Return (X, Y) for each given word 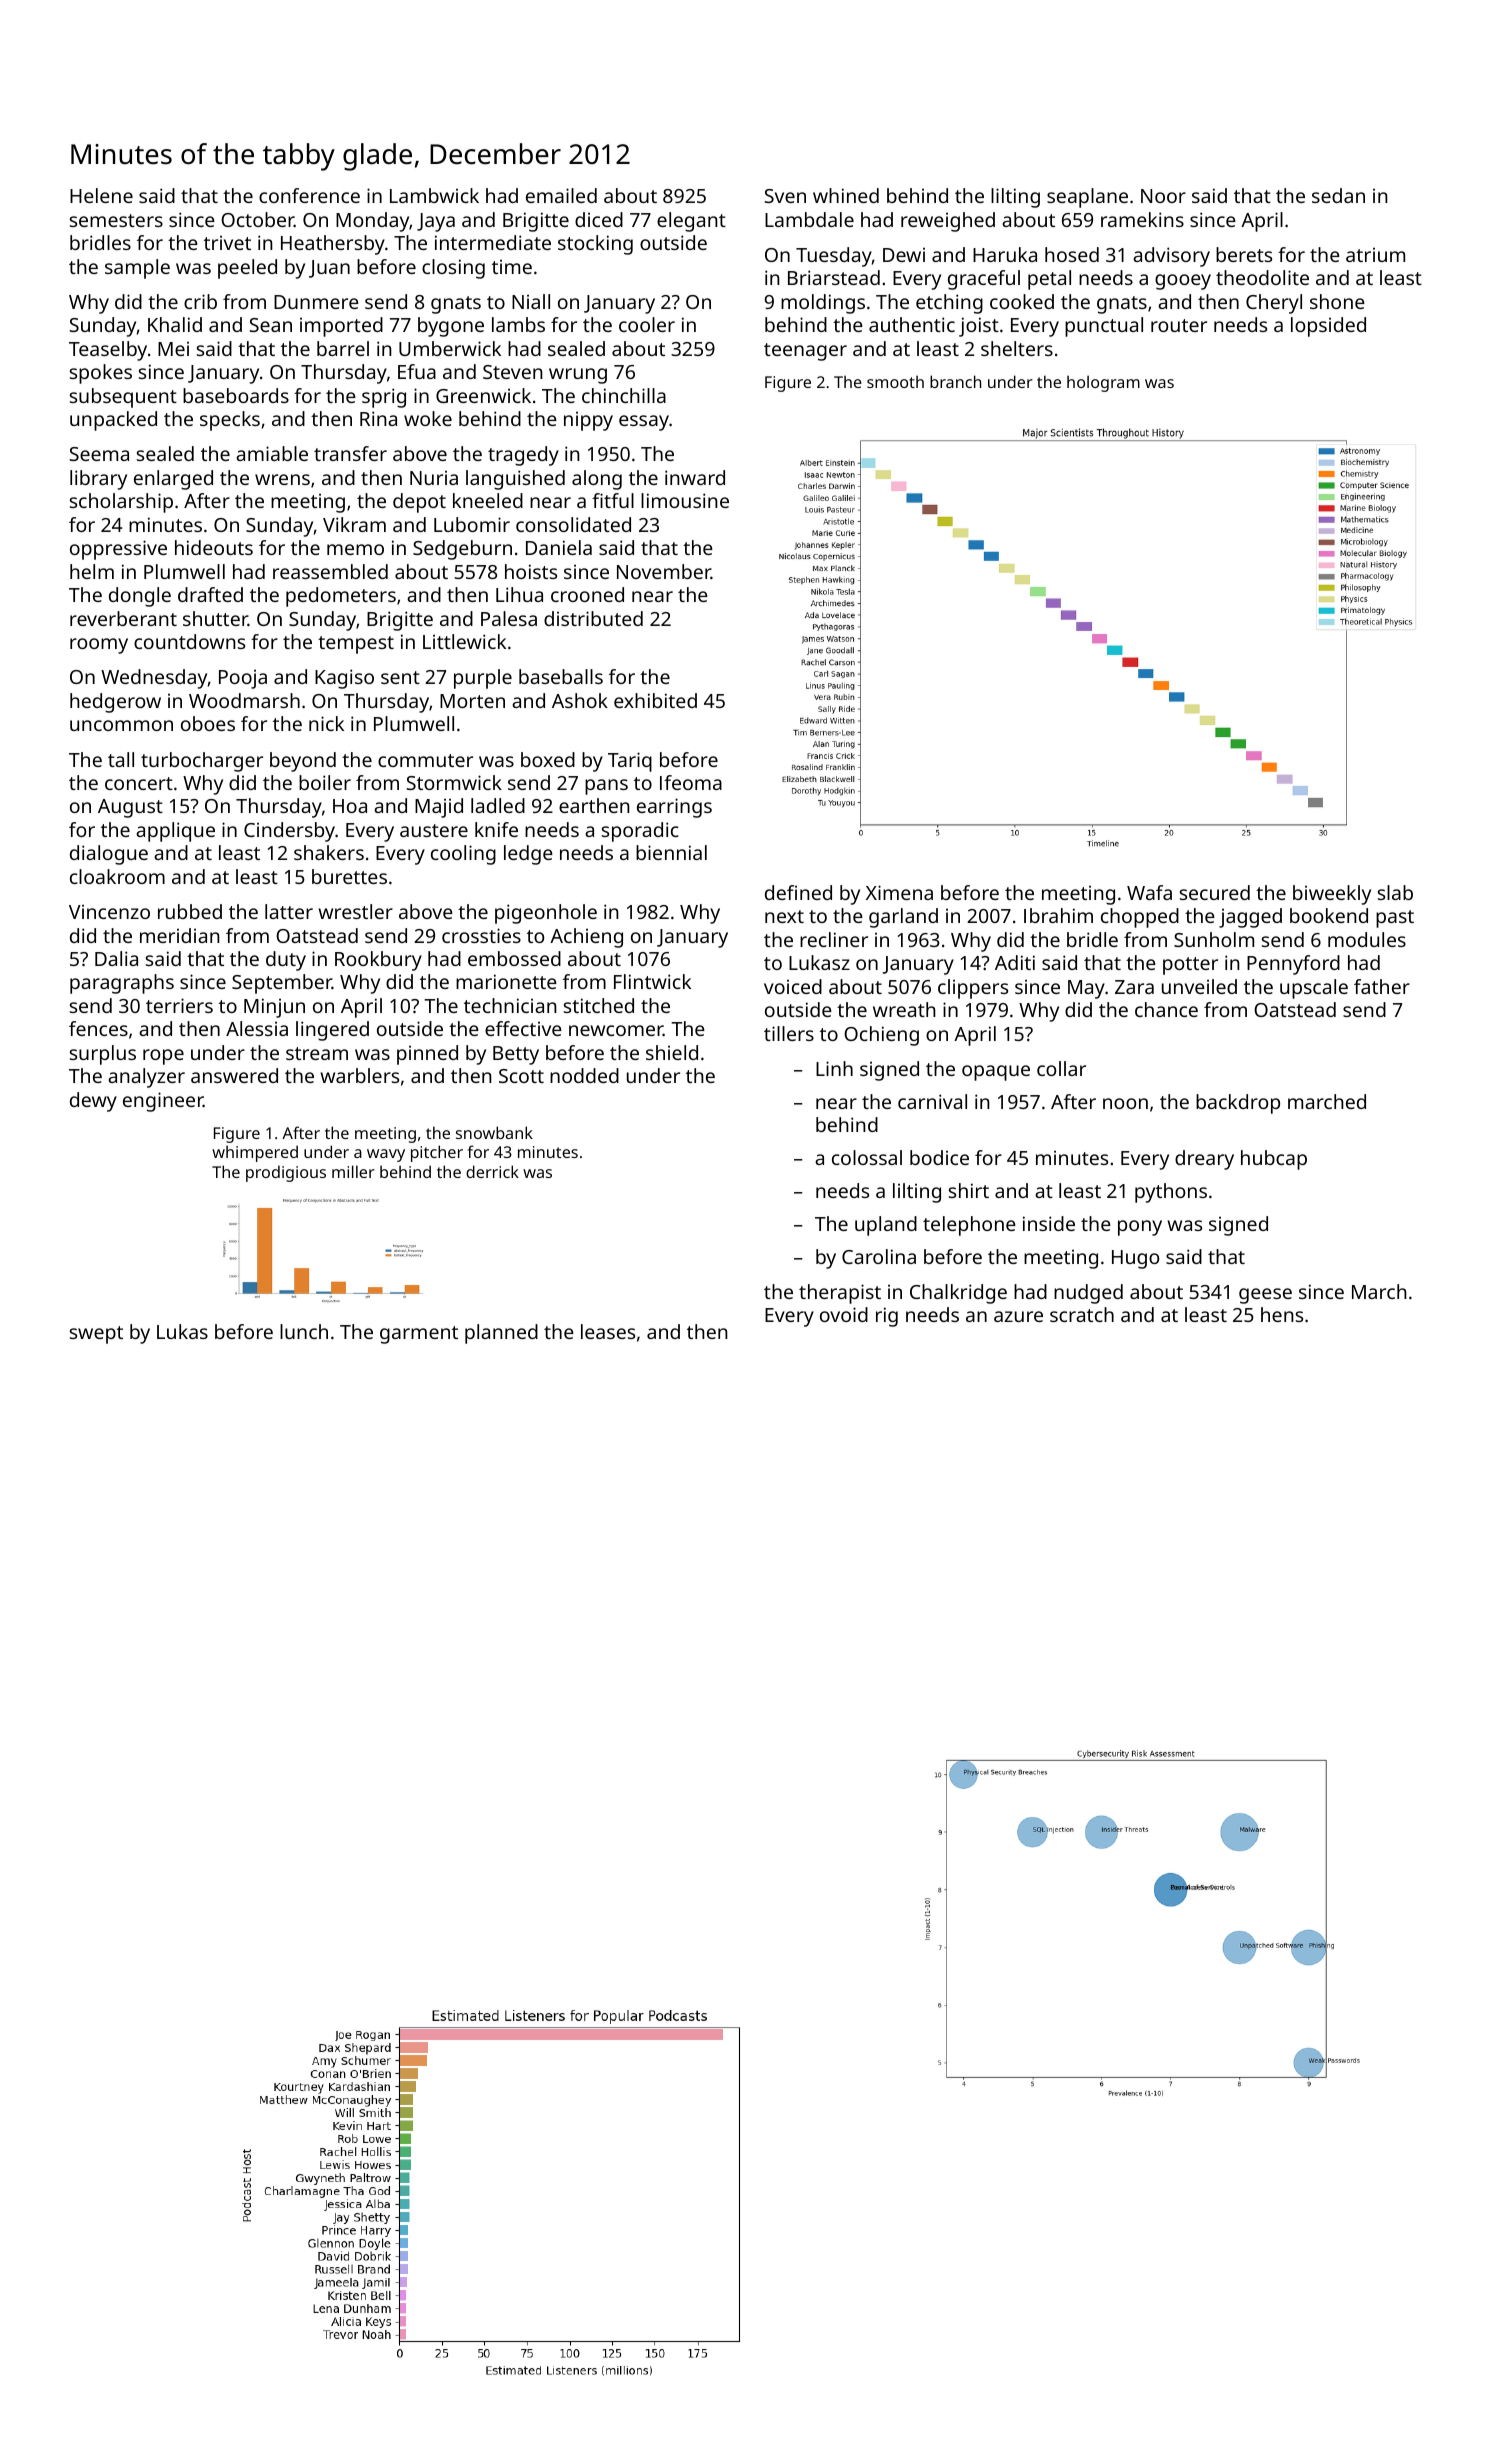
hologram (1103, 383)
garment (419, 1335)
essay (644, 423)
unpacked (113, 421)
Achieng (586, 938)
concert (139, 783)
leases (608, 1331)
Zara (1134, 987)
